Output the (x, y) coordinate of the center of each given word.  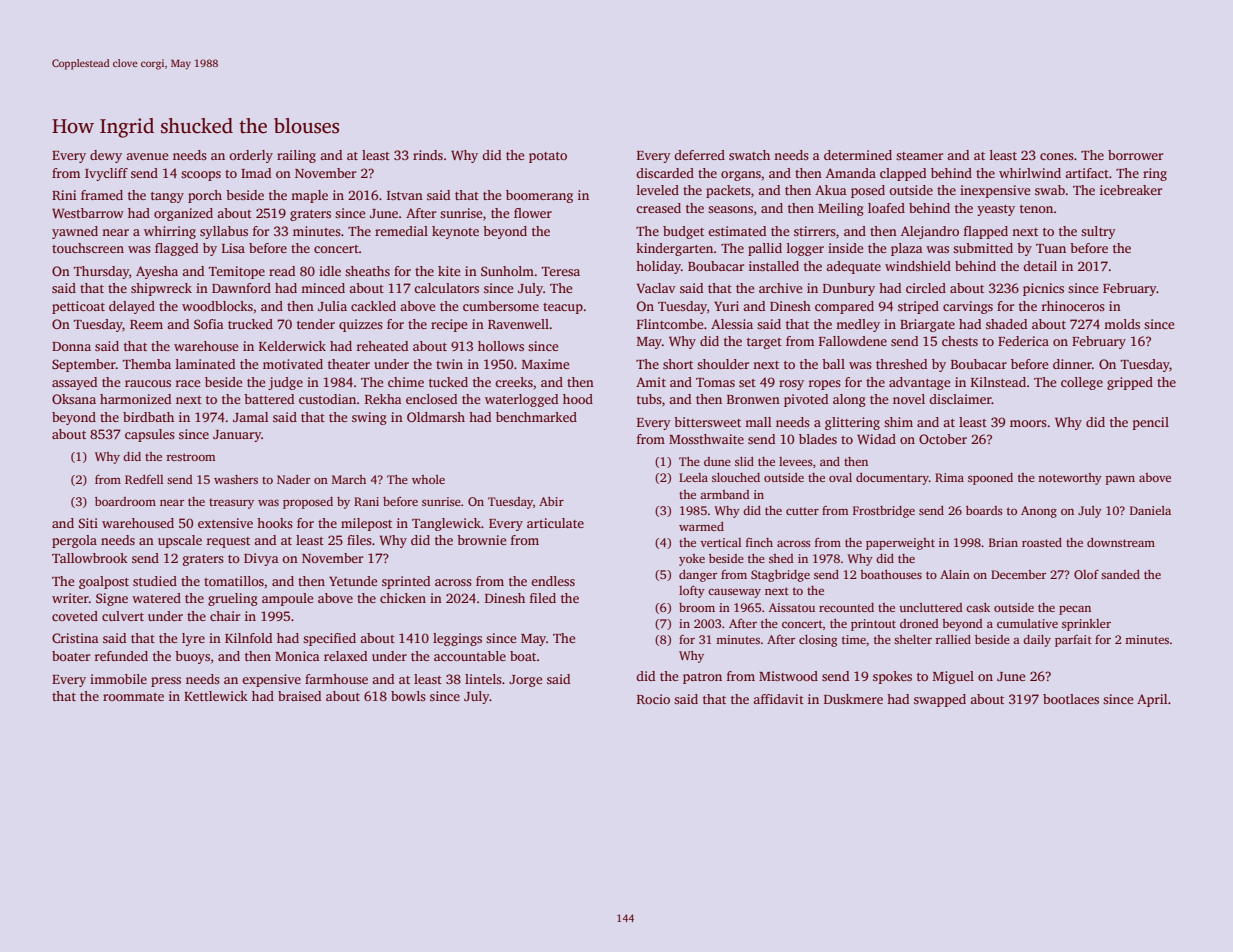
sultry (1098, 232)
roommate (133, 697)
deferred (699, 155)
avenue (147, 156)
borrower (1135, 155)
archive (781, 288)
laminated (205, 364)
